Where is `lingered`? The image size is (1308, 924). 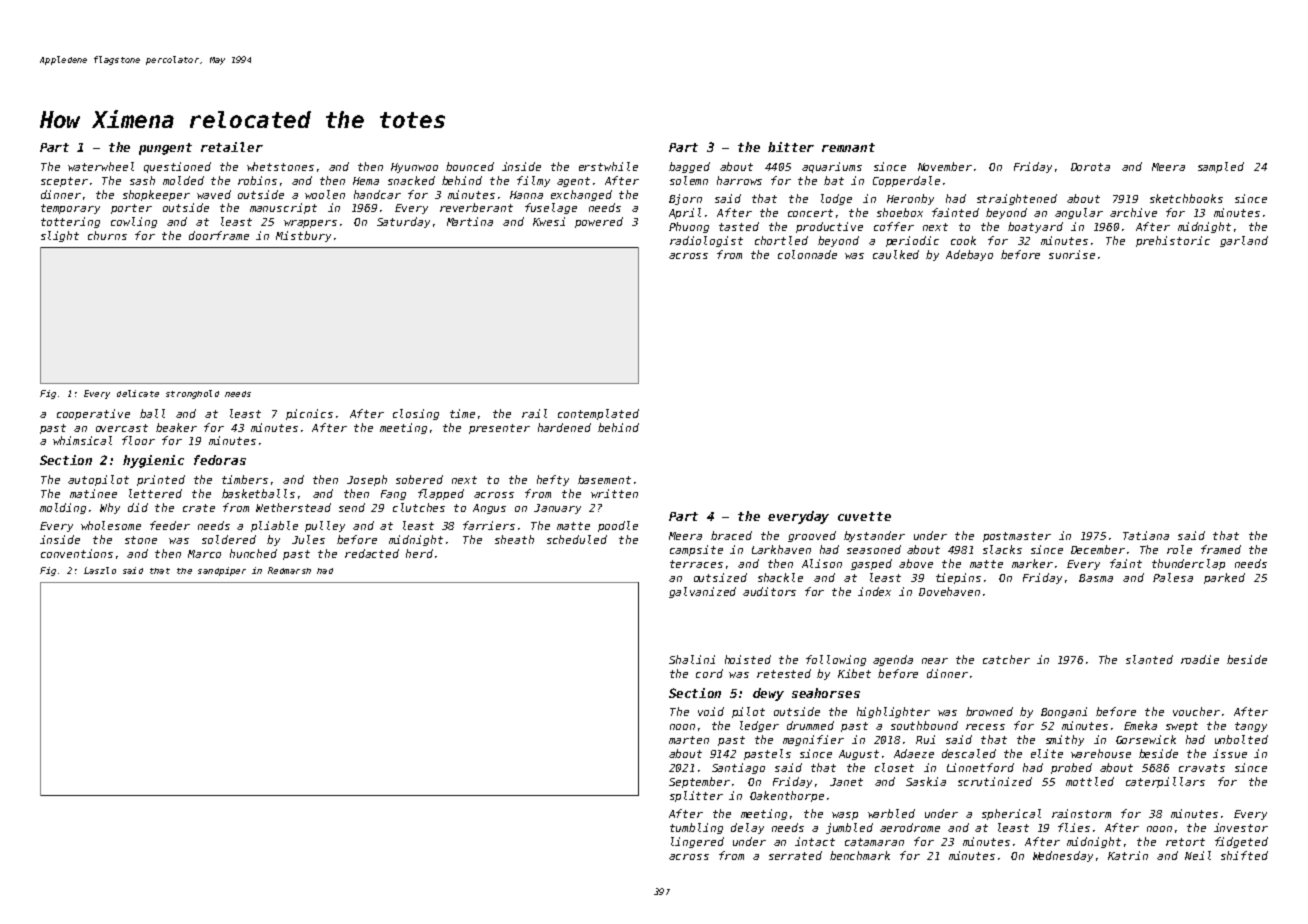
lingered is located at coordinates (697, 842).
